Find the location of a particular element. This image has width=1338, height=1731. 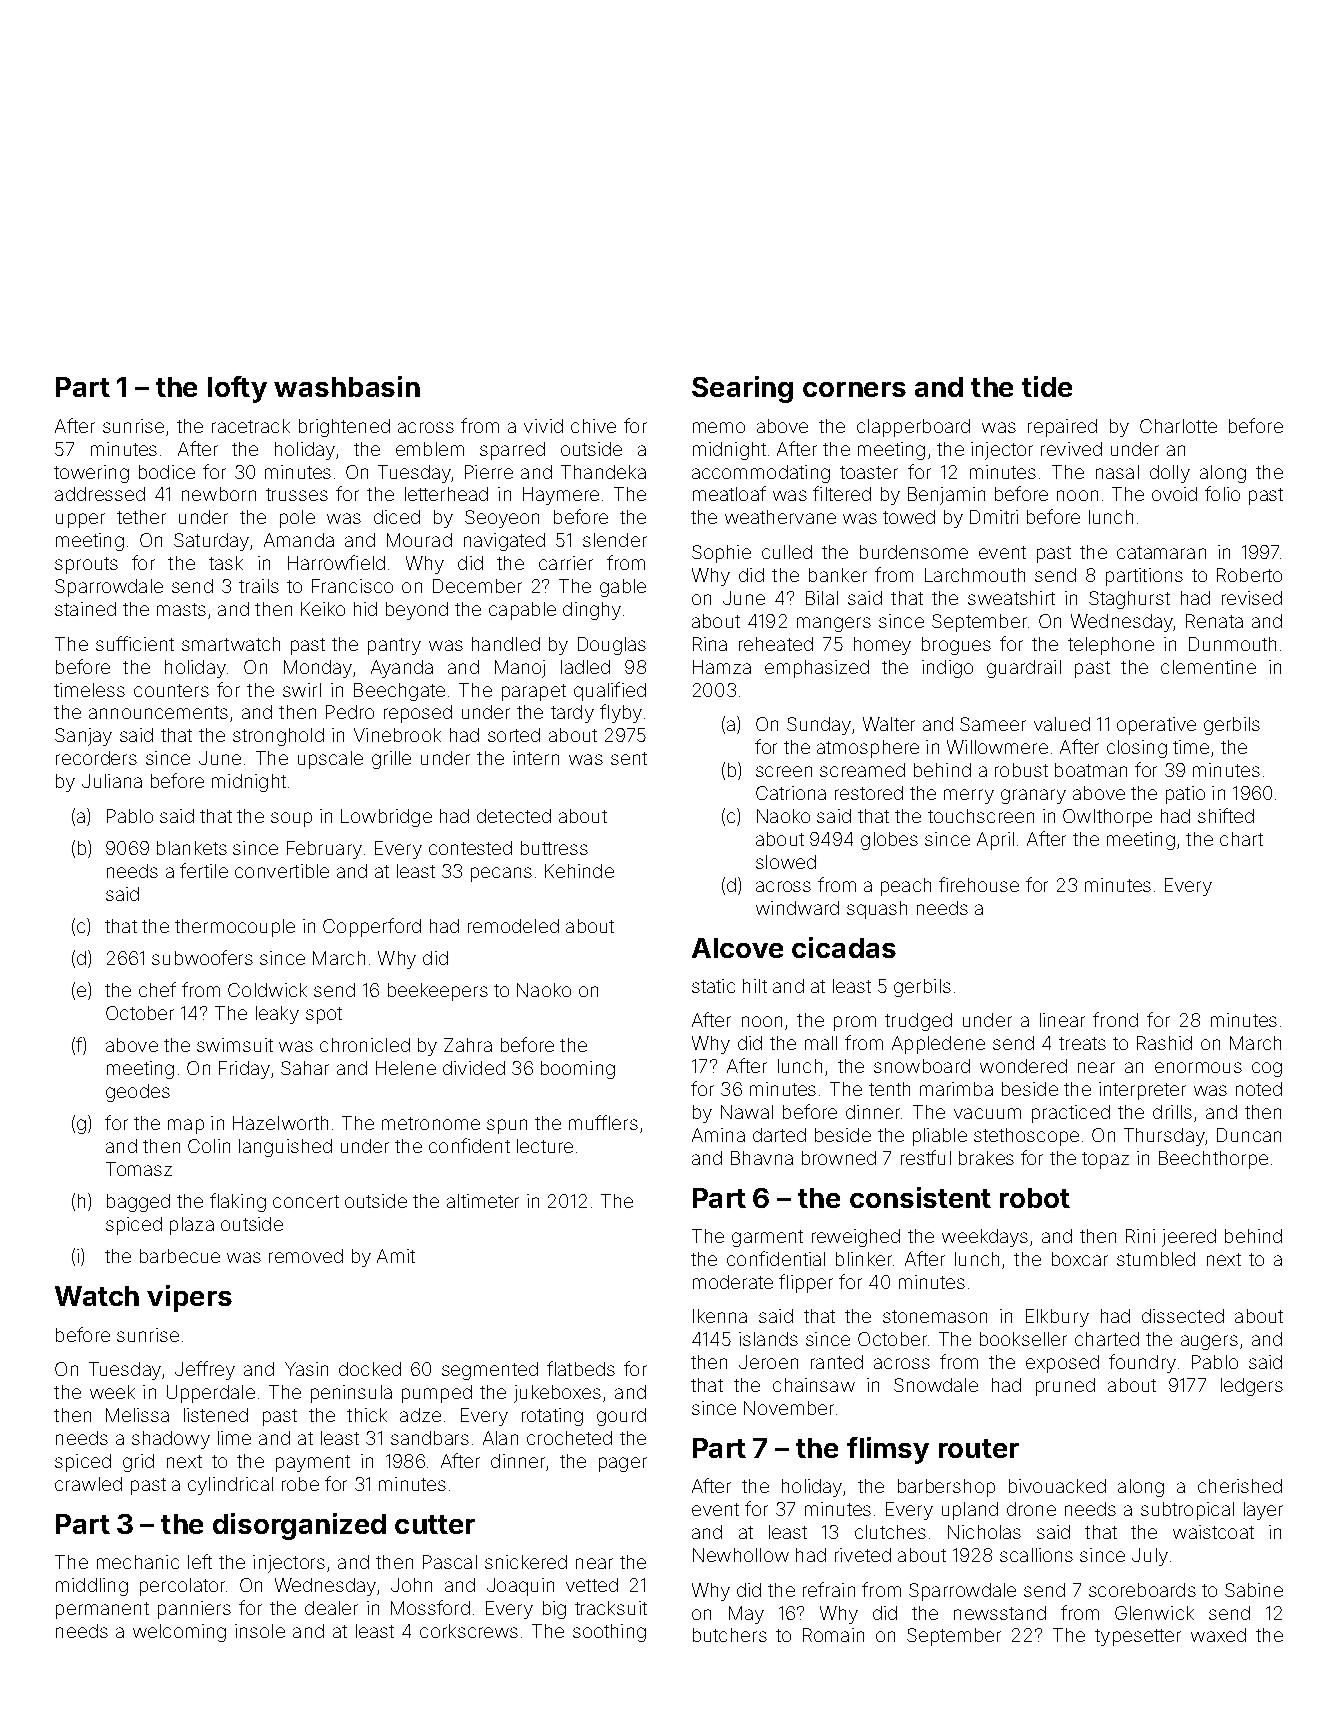

disorganized is located at coordinates (299, 1526).
